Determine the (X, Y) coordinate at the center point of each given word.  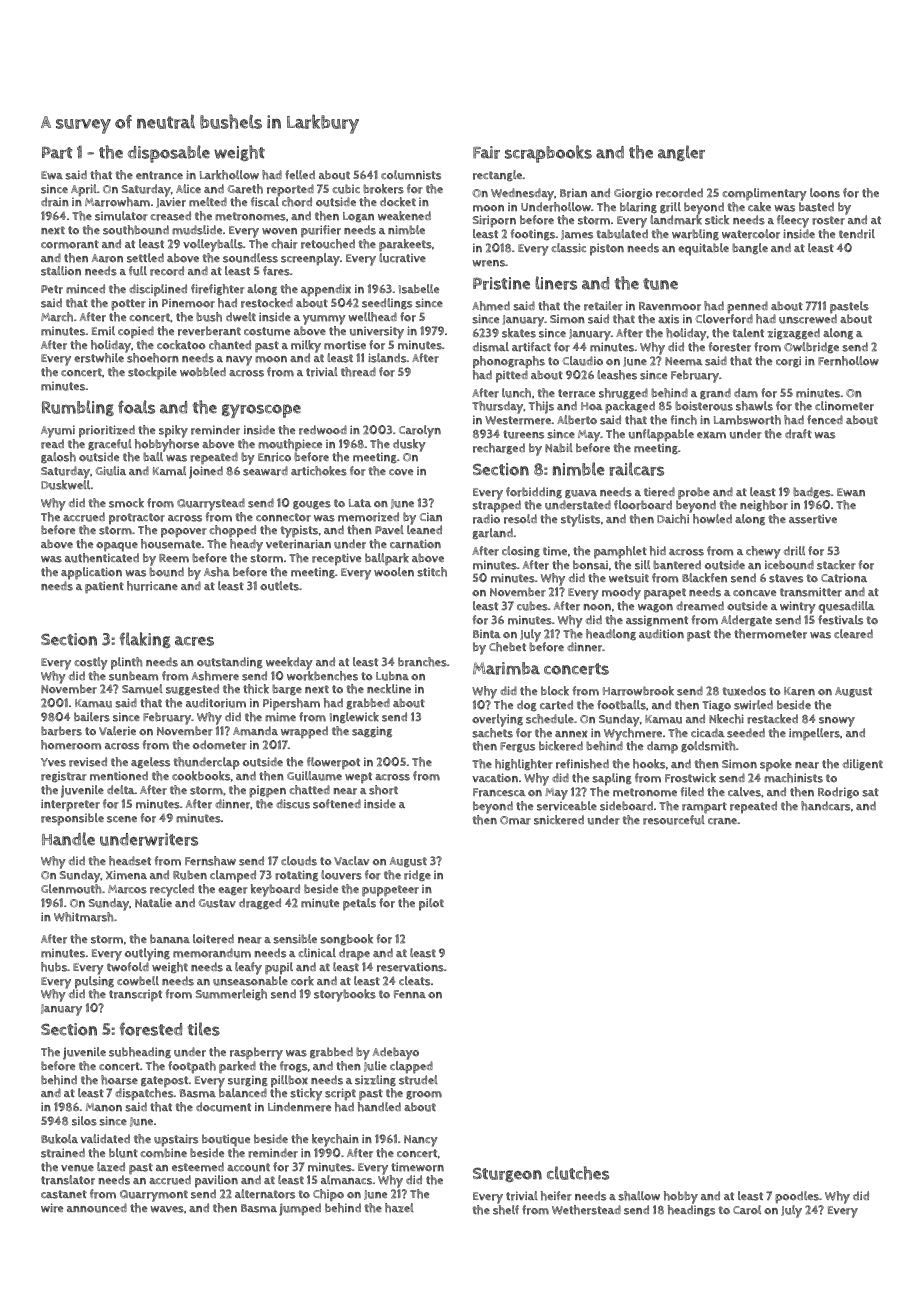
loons (825, 193)
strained (63, 1153)
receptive (336, 559)
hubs (54, 967)
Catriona (844, 578)
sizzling (375, 1081)
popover (184, 533)
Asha (217, 572)
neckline (389, 688)
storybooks (345, 995)
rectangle (497, 176)
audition (661, 634)
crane (722, 821)
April (84, 191)
